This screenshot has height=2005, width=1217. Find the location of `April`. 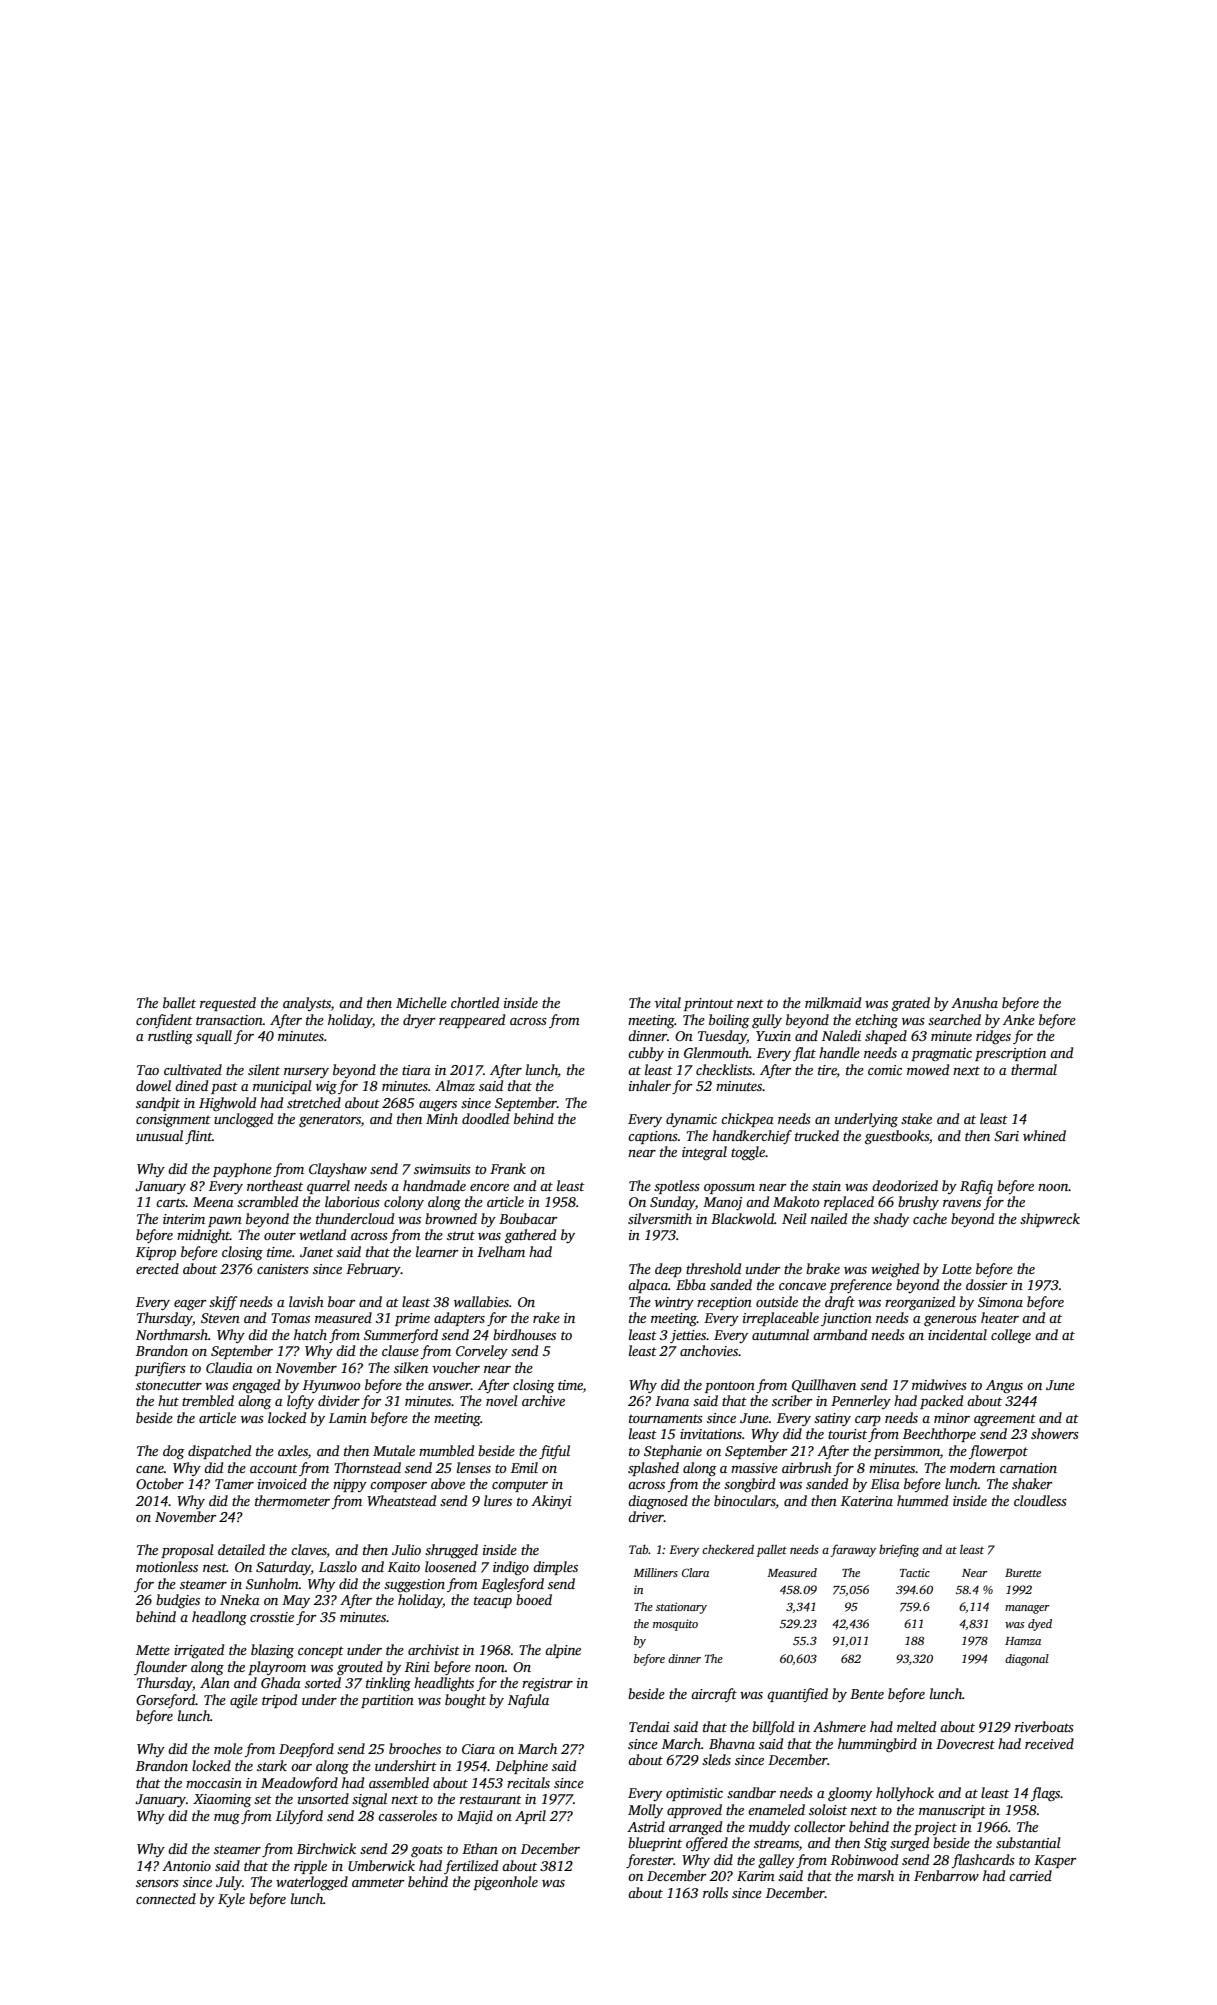

April is located at coordinates (530, 1817).
